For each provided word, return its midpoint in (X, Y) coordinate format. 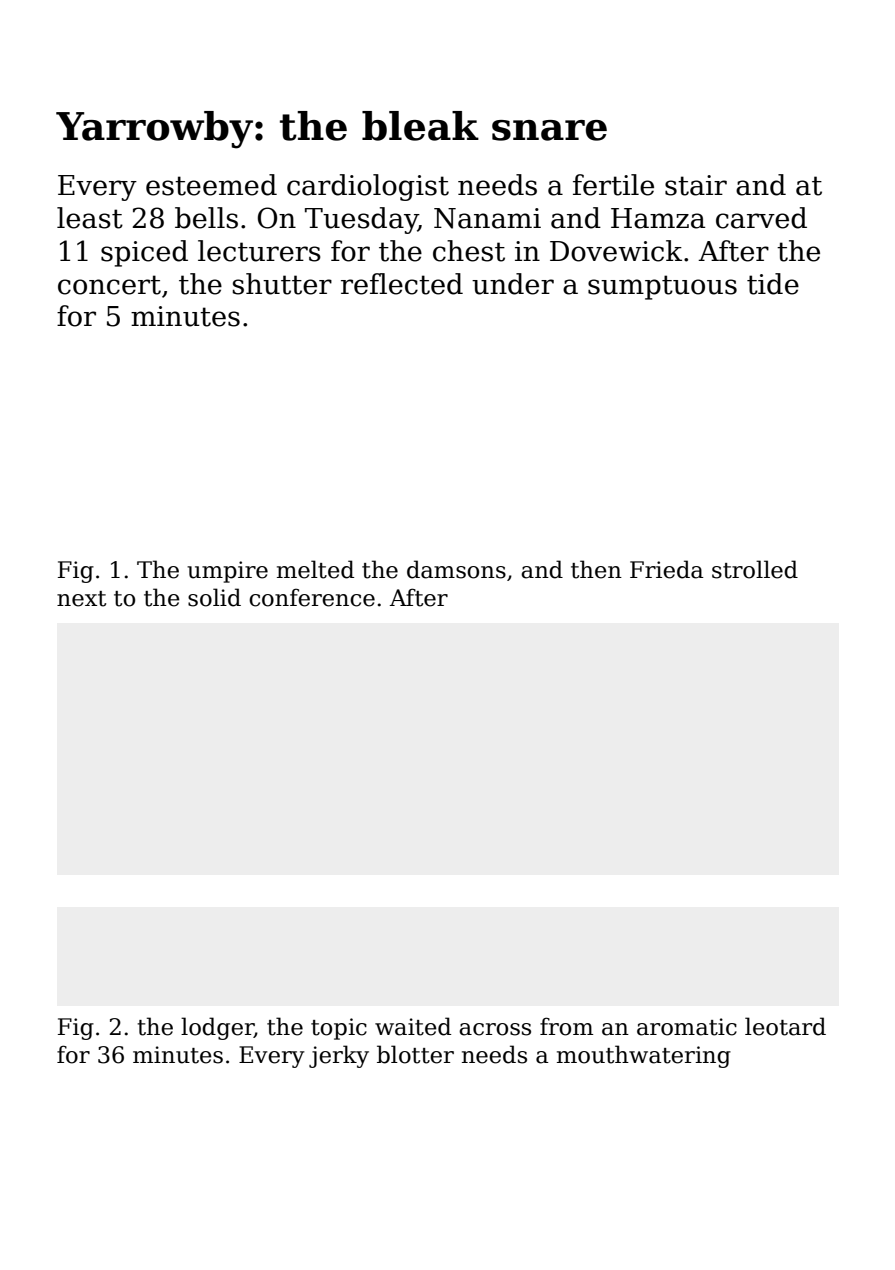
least (90, 218)
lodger (217, 1028)
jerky (339, 1056)
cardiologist (368, 187)
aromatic (687, 1027)
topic (339, 1029)
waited (413, 1026)
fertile (613, 185)
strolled (755, 569)
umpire (227, 572)
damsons (456, 569)
